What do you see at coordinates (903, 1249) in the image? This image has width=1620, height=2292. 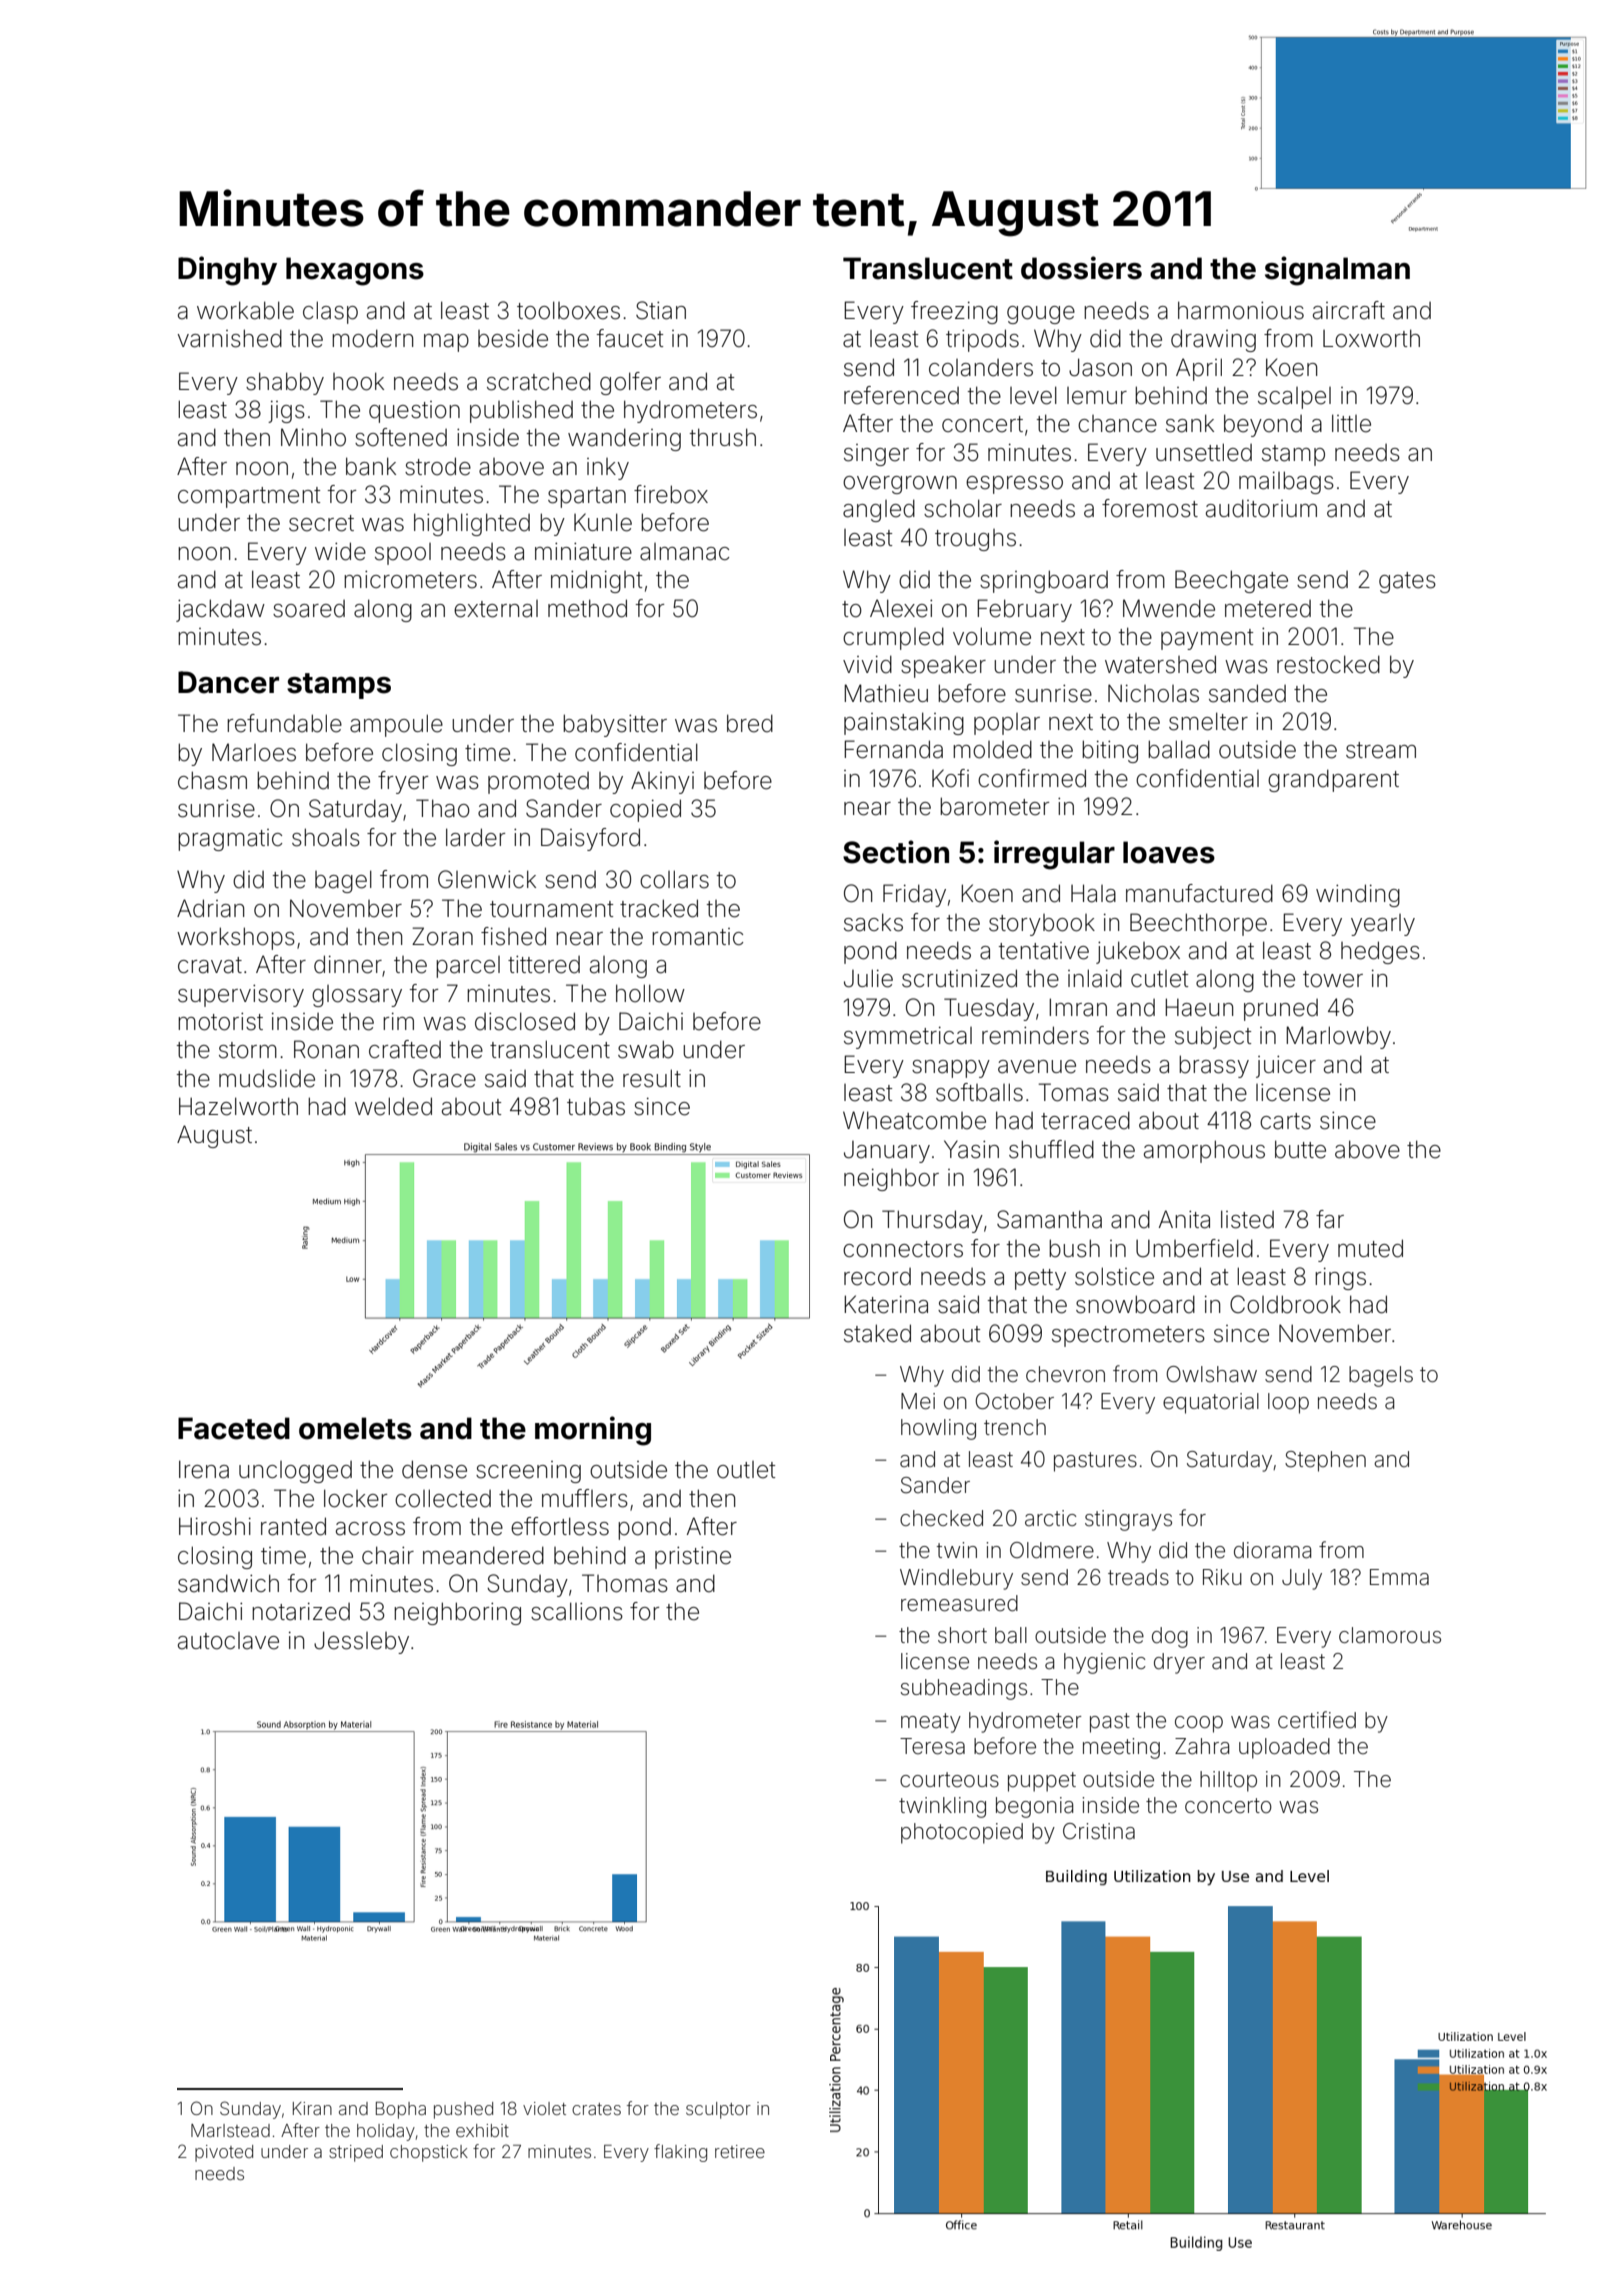 I see `connectors` at bounding box center [903, 1249].
